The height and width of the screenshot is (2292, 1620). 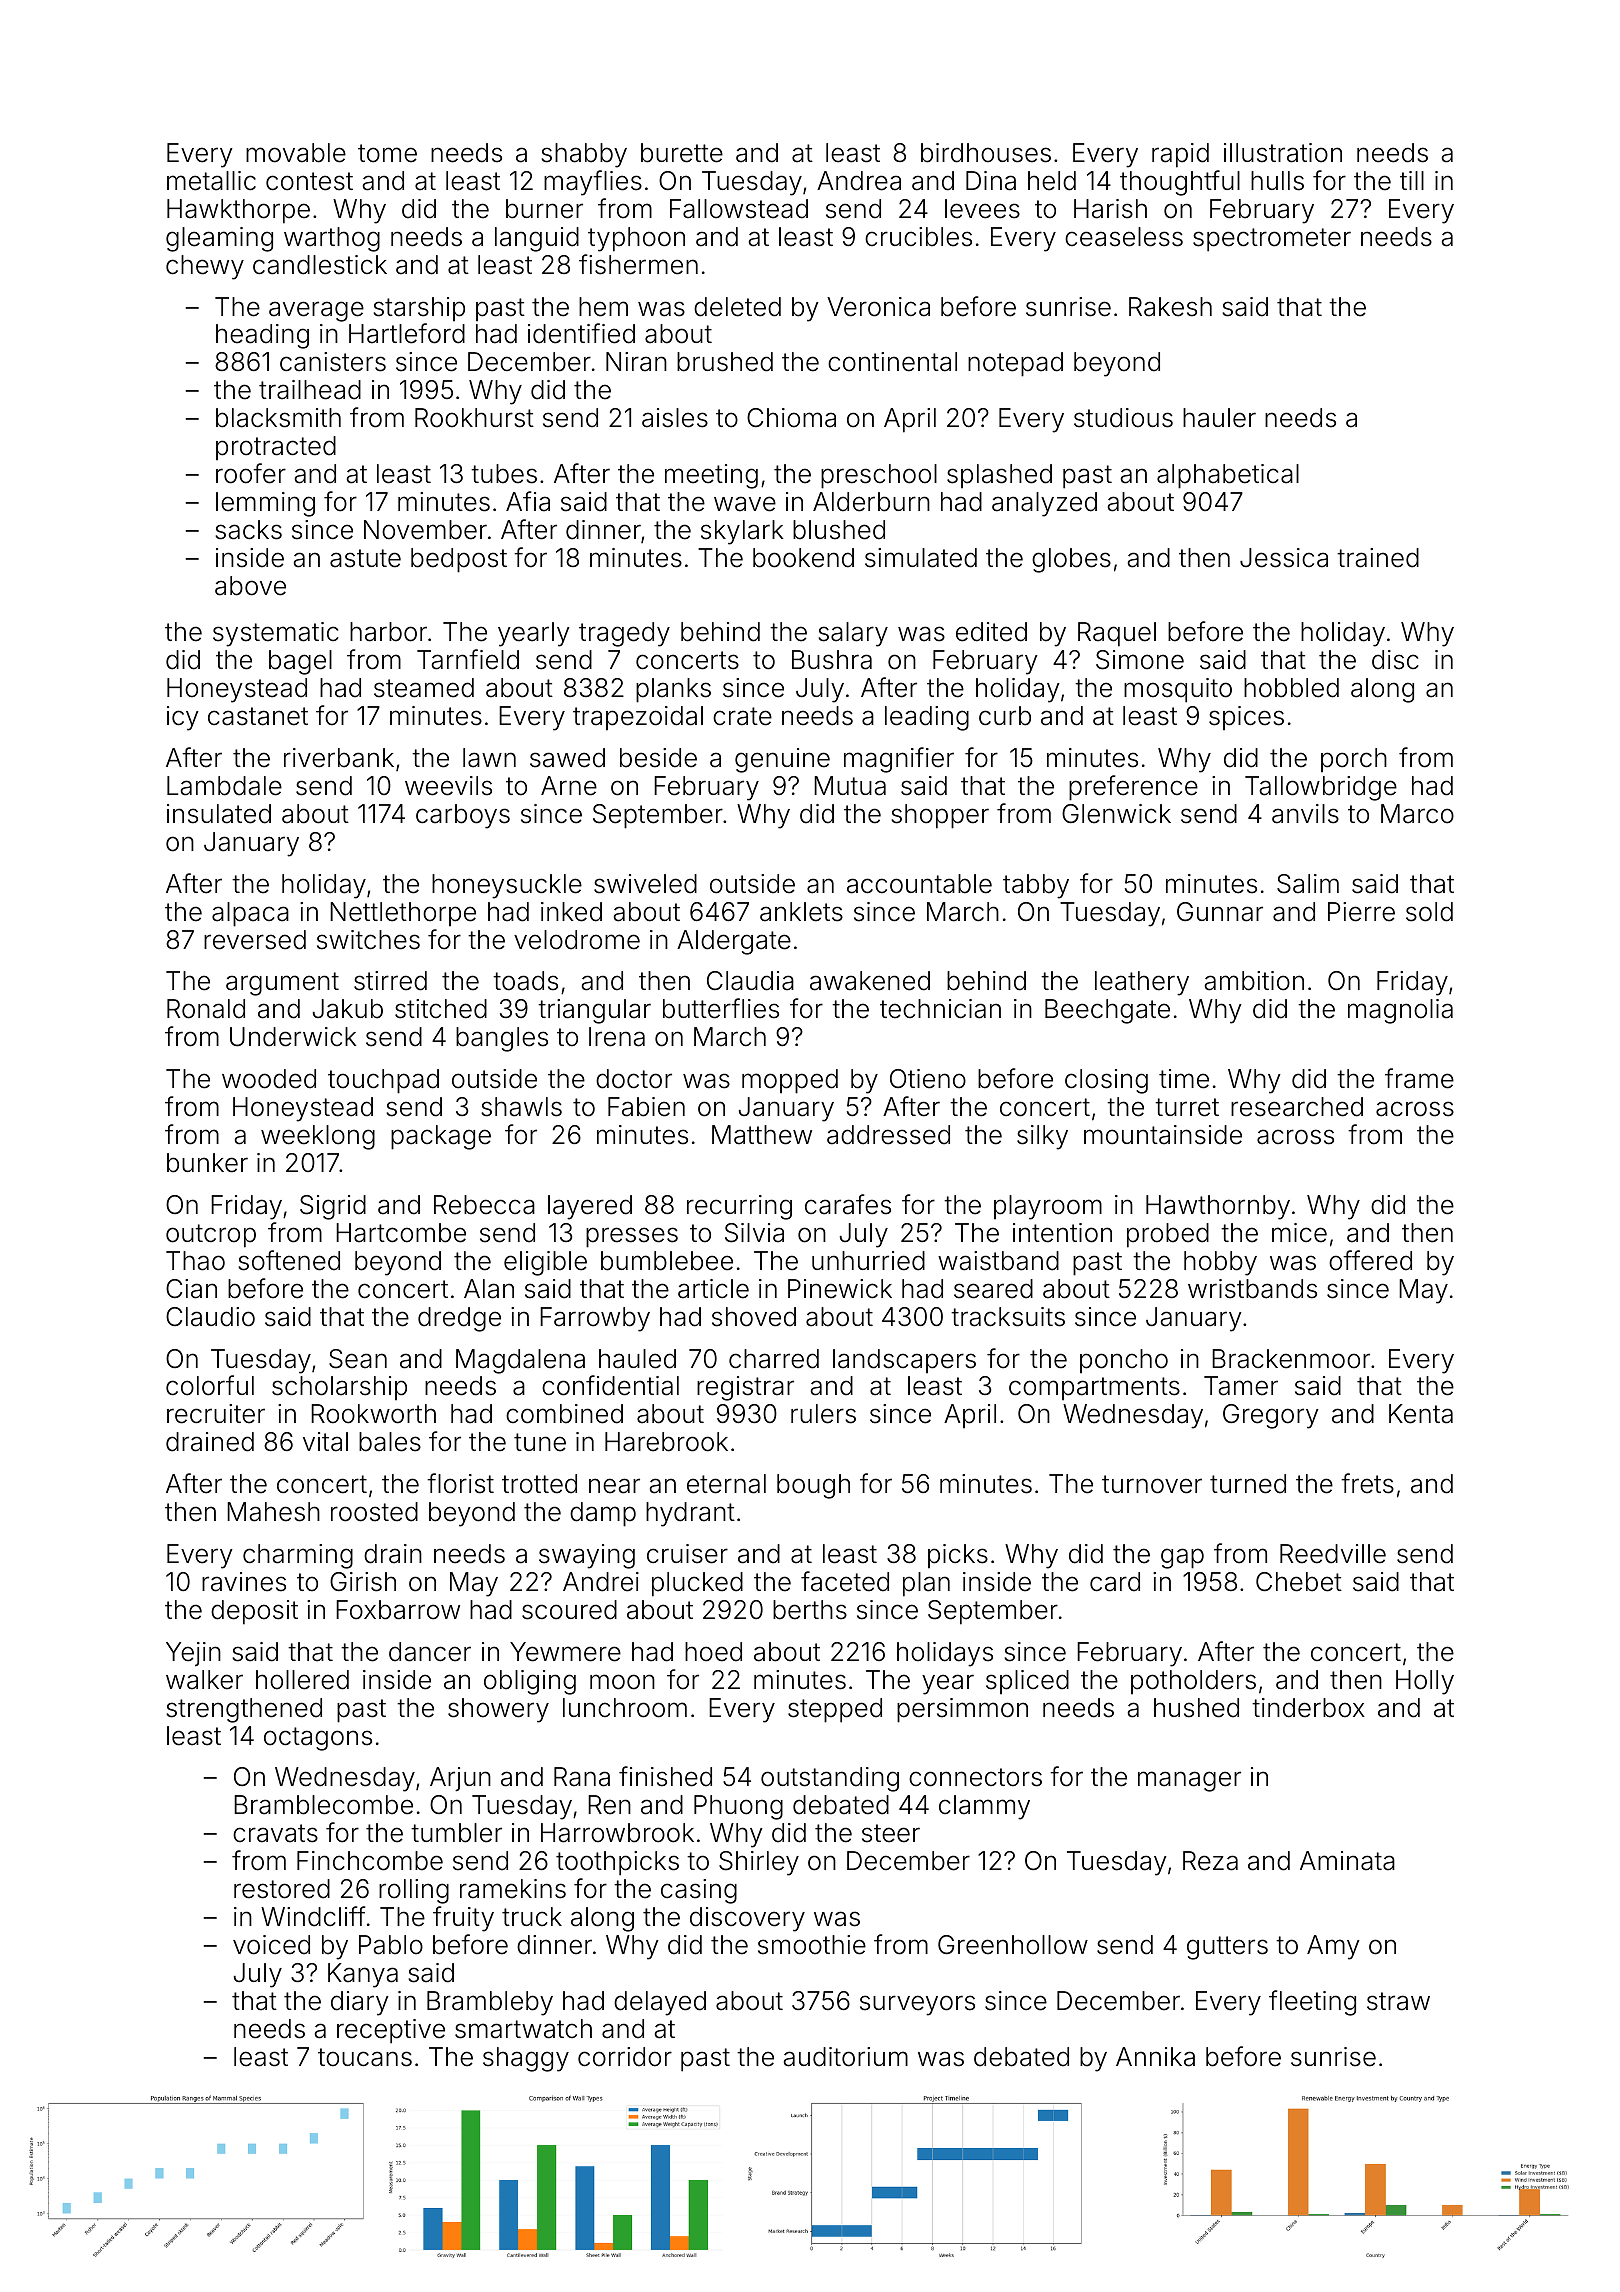 What do you see at coordinates (248, 530) in the screenshot?
I see `sacks` at bounding box center [248, 530].
